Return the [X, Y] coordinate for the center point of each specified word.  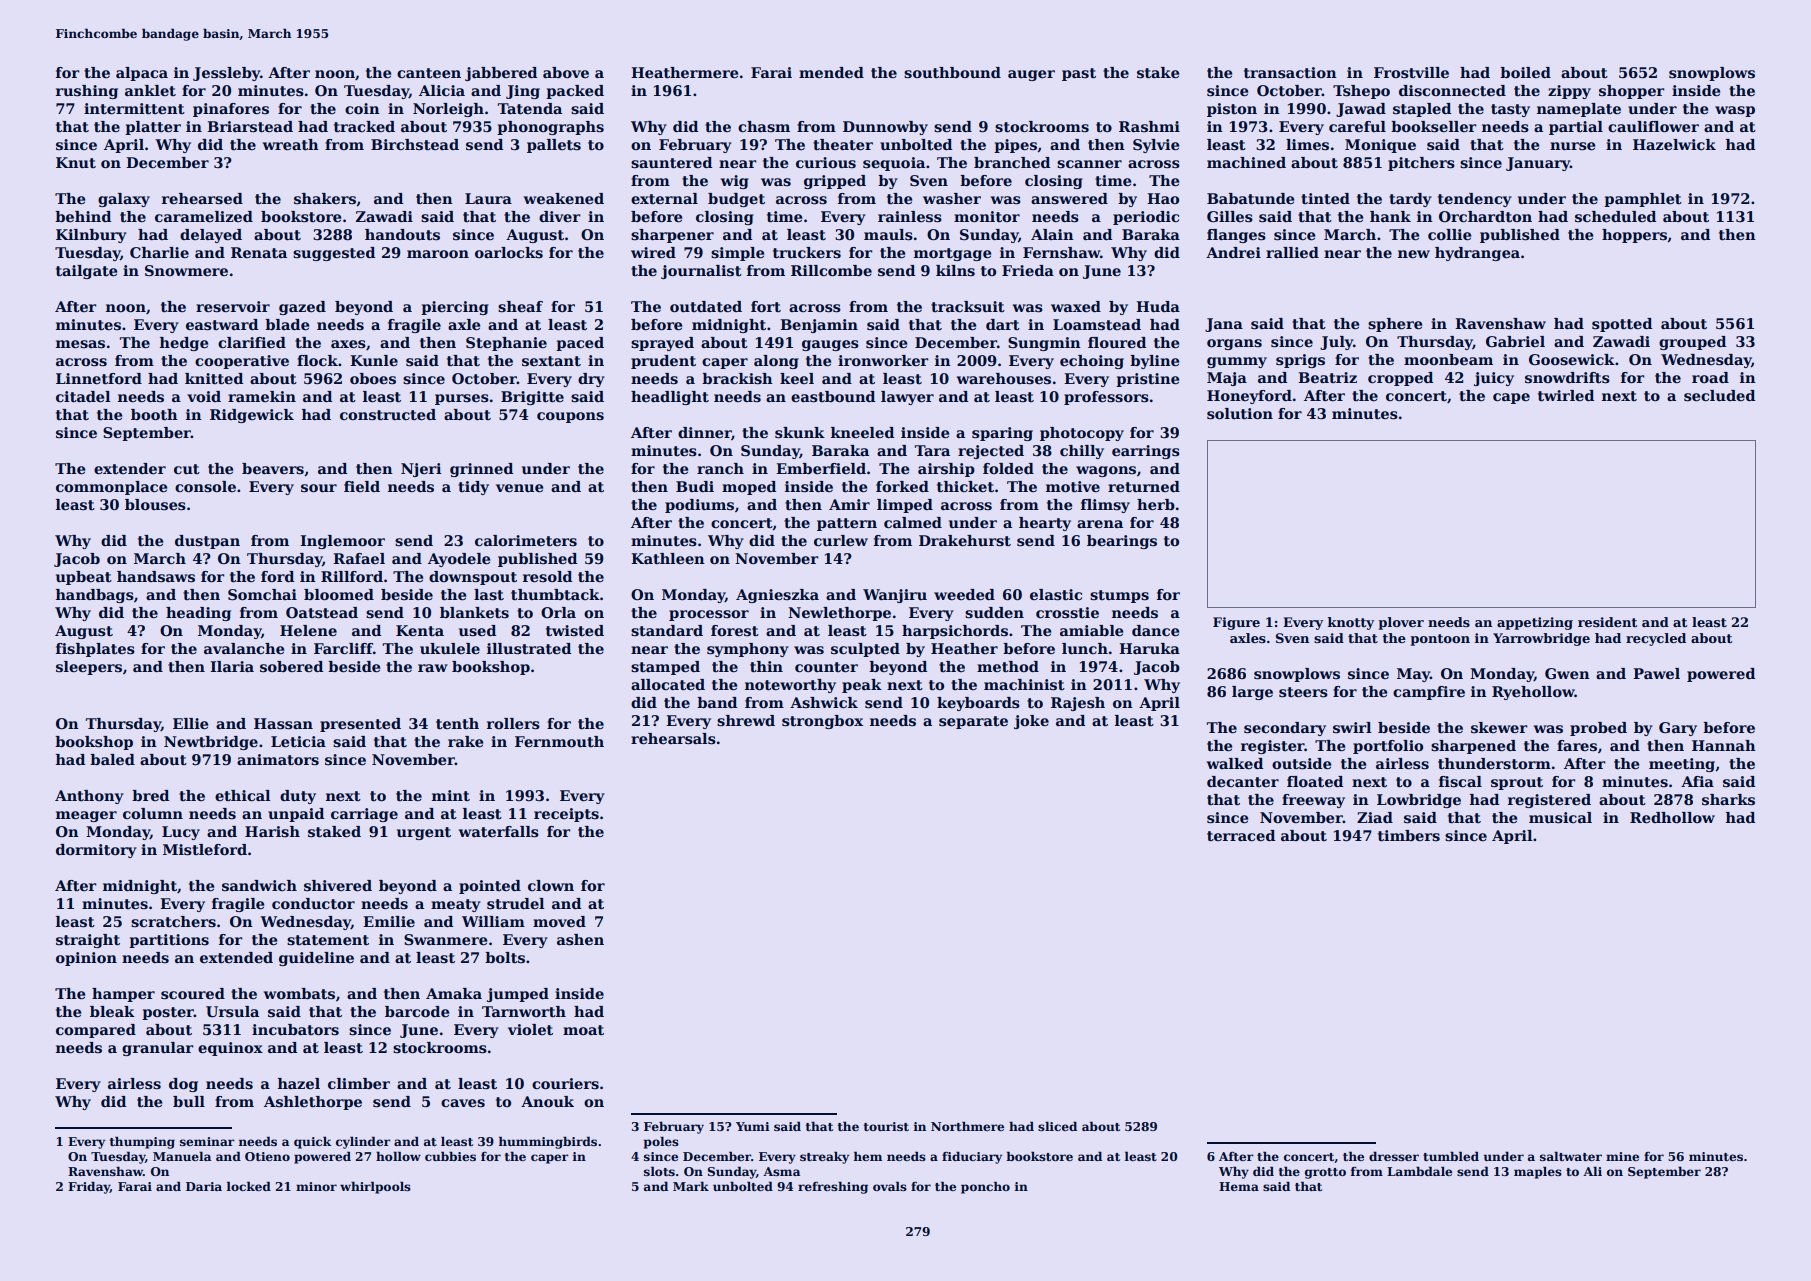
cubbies [450, 1156]
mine [1622, 1156]
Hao [1163, 198]
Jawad [1361, 110]
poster [168, 1013]
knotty [1351, 623]
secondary [1285, 729]
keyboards [978, 704]
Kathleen [668, 558]
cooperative [242, 362]
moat [583, 1030]
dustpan [207, 542]
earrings [1146, 452]
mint [451, 795]
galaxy [124, 200]
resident [1607, 622]
